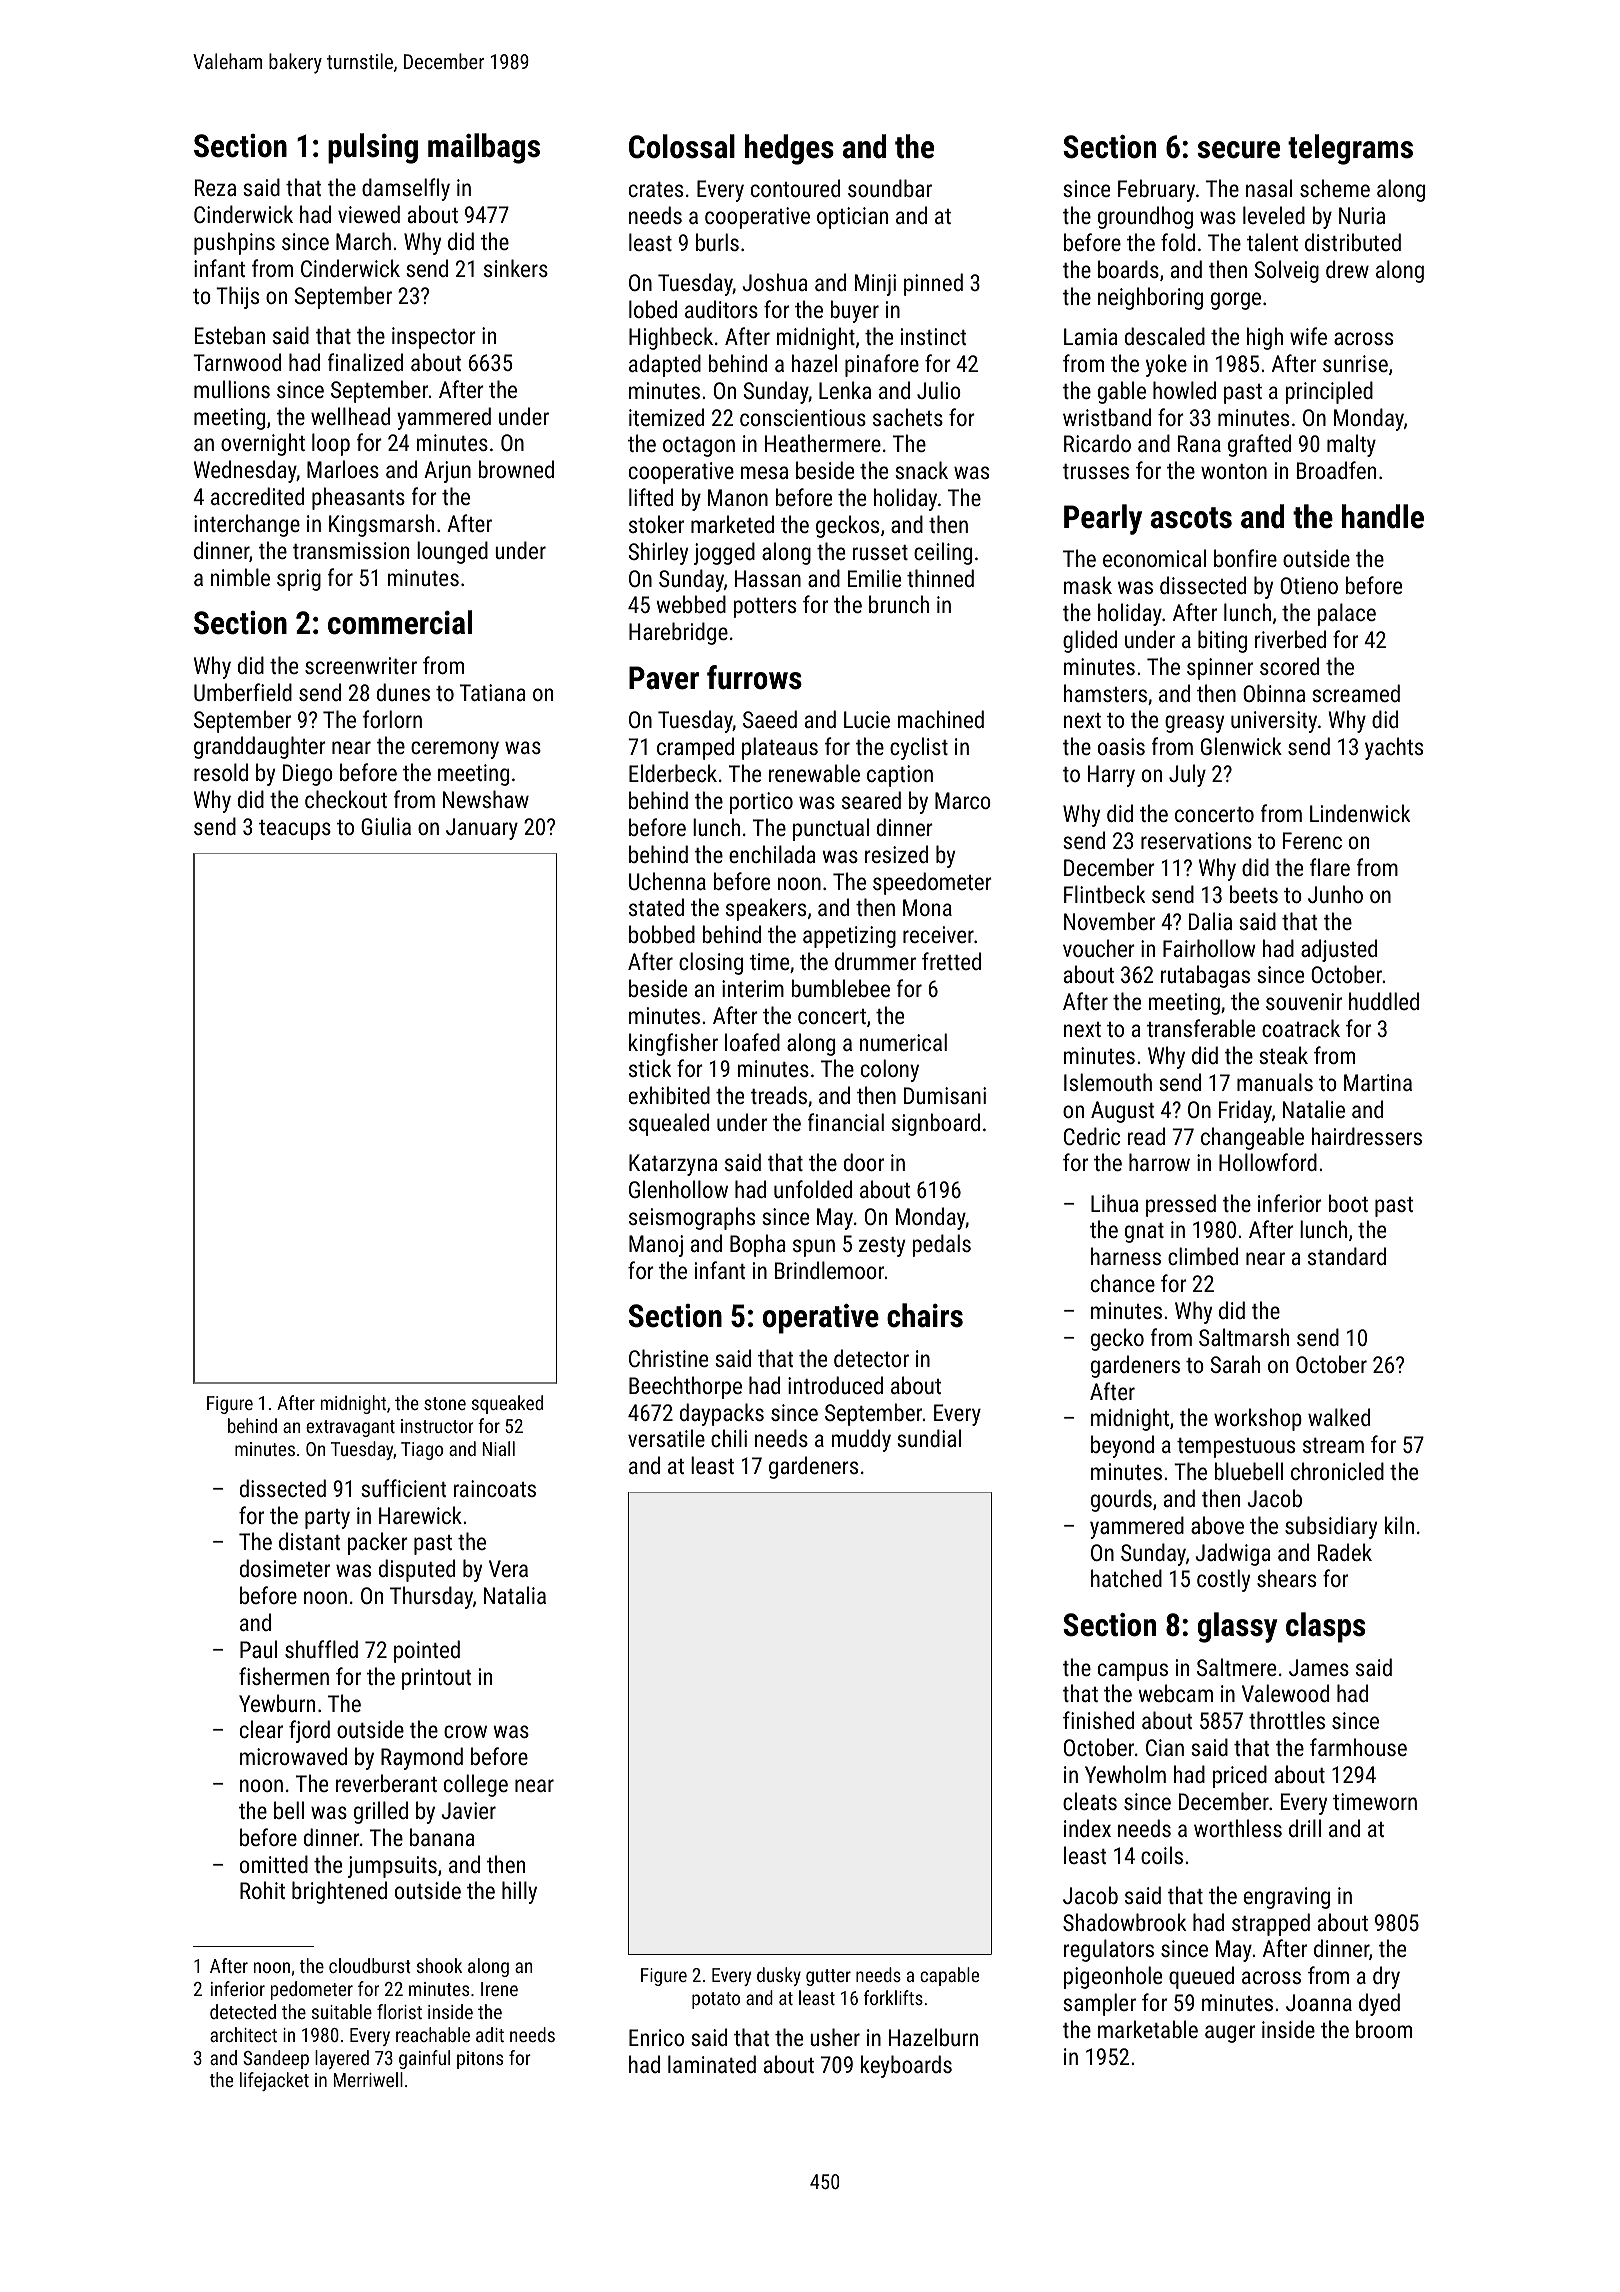  Describe the element at coordinates (1090, 641) in the document. I see `glided` at that location.
